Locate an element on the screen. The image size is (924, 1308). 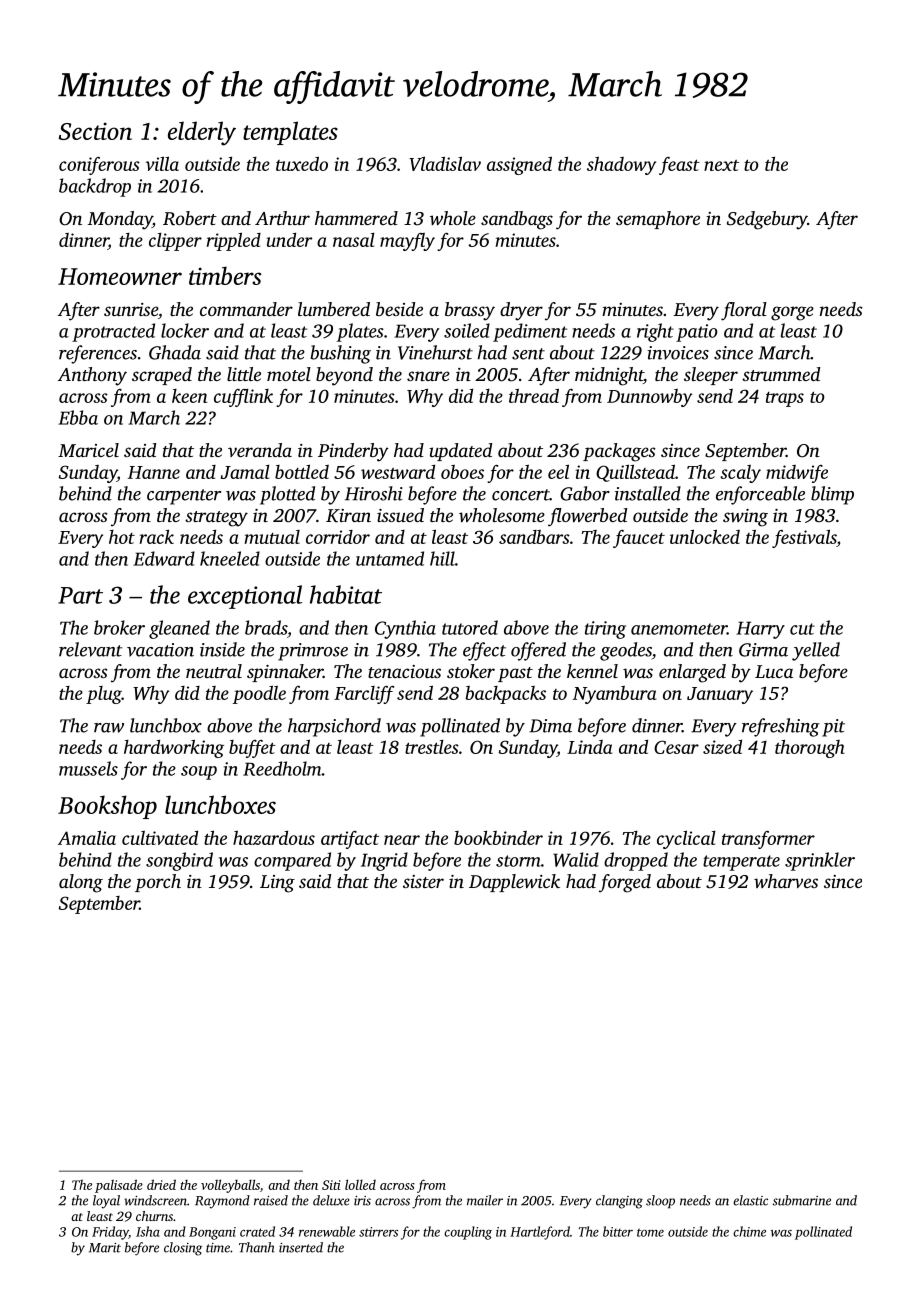
commander is located at coordinates (246, 309).
